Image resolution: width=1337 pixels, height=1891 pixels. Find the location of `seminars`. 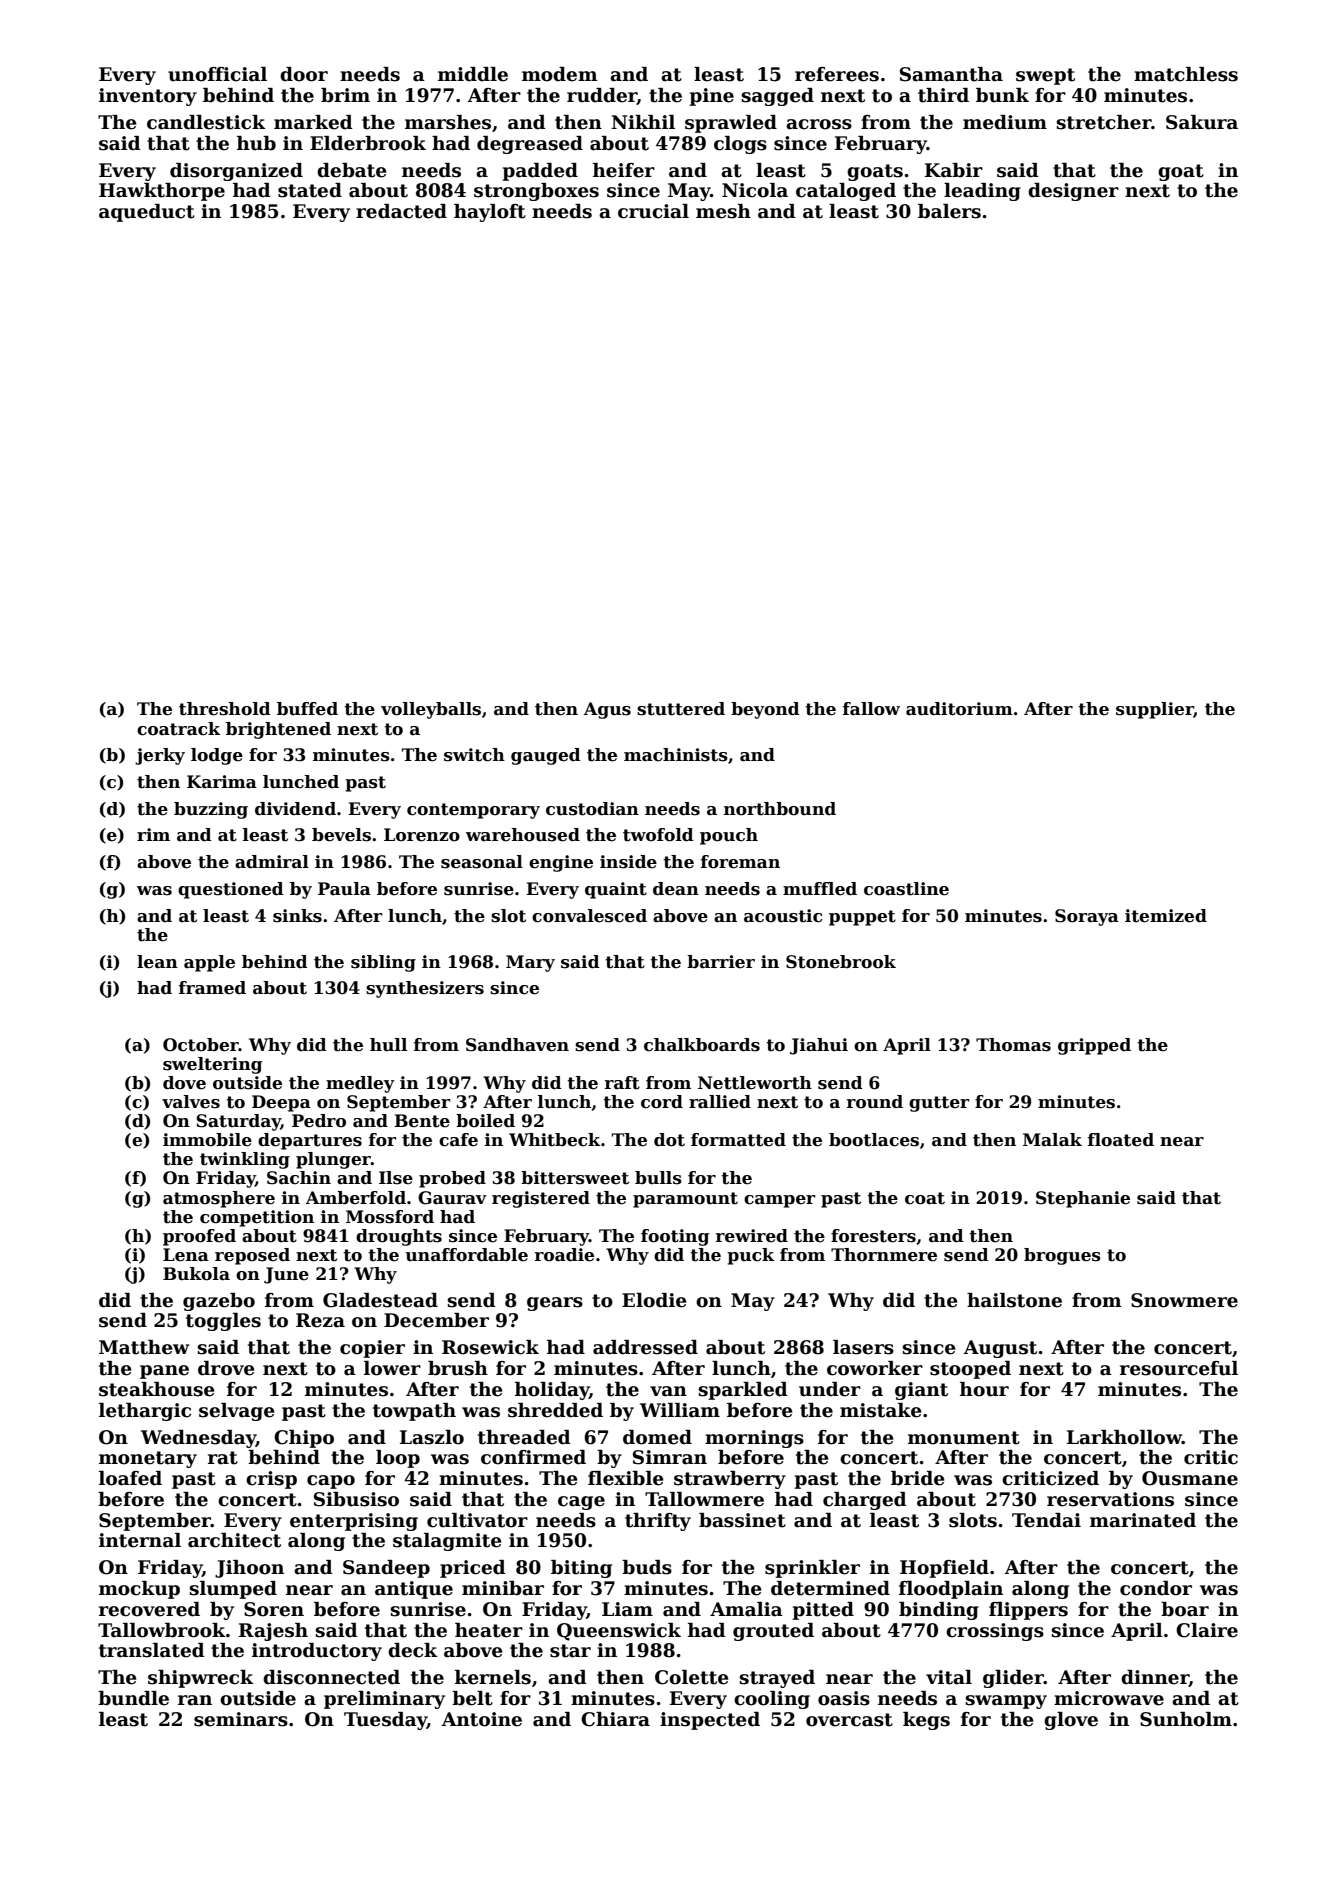

seminars is located at coordinates (241, 1719).
